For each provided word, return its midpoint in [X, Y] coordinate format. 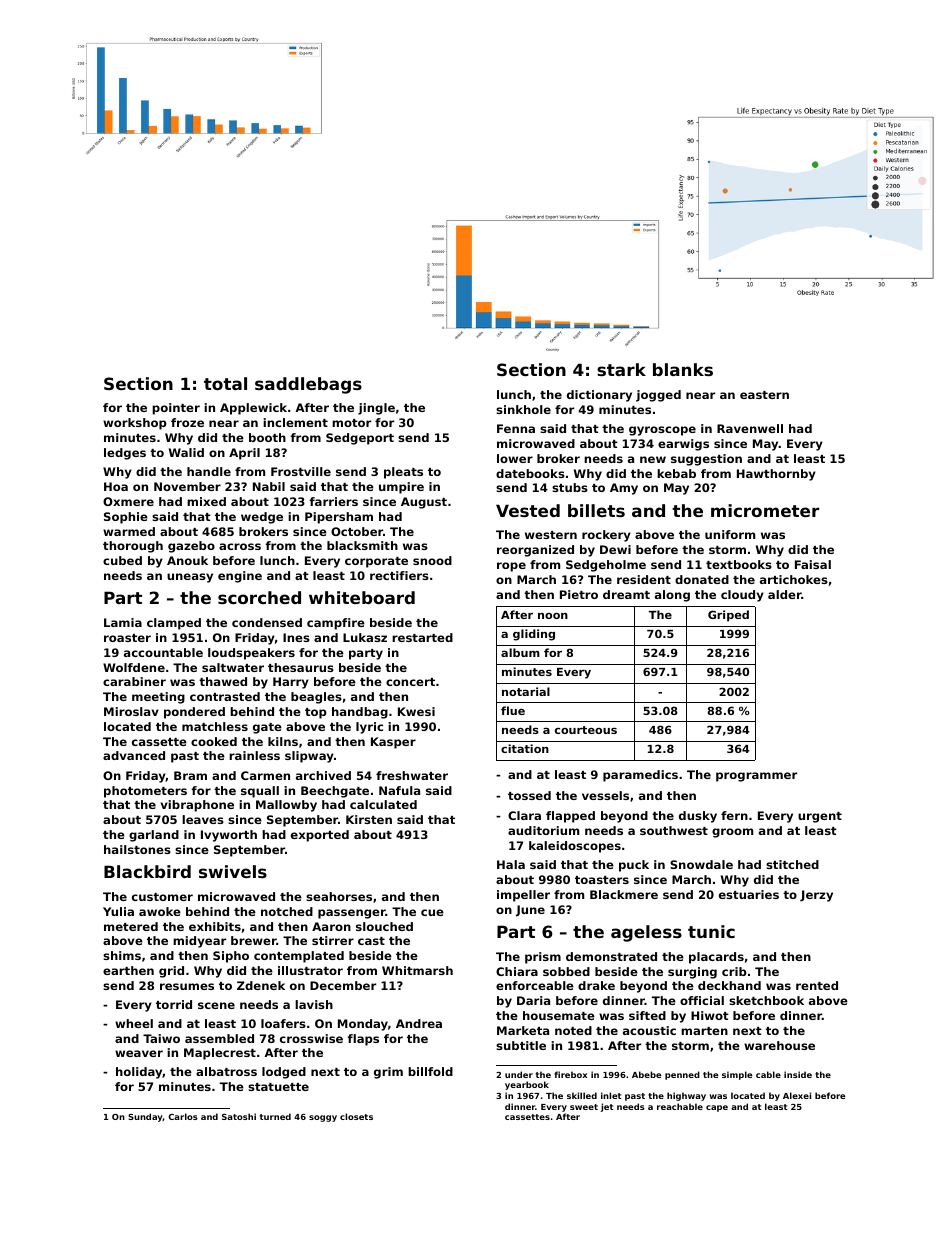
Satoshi [239, 1116]
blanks [683, 369]
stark [621, 369]
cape [717, 1108]
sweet [584, 1107]
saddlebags [308, 385]
